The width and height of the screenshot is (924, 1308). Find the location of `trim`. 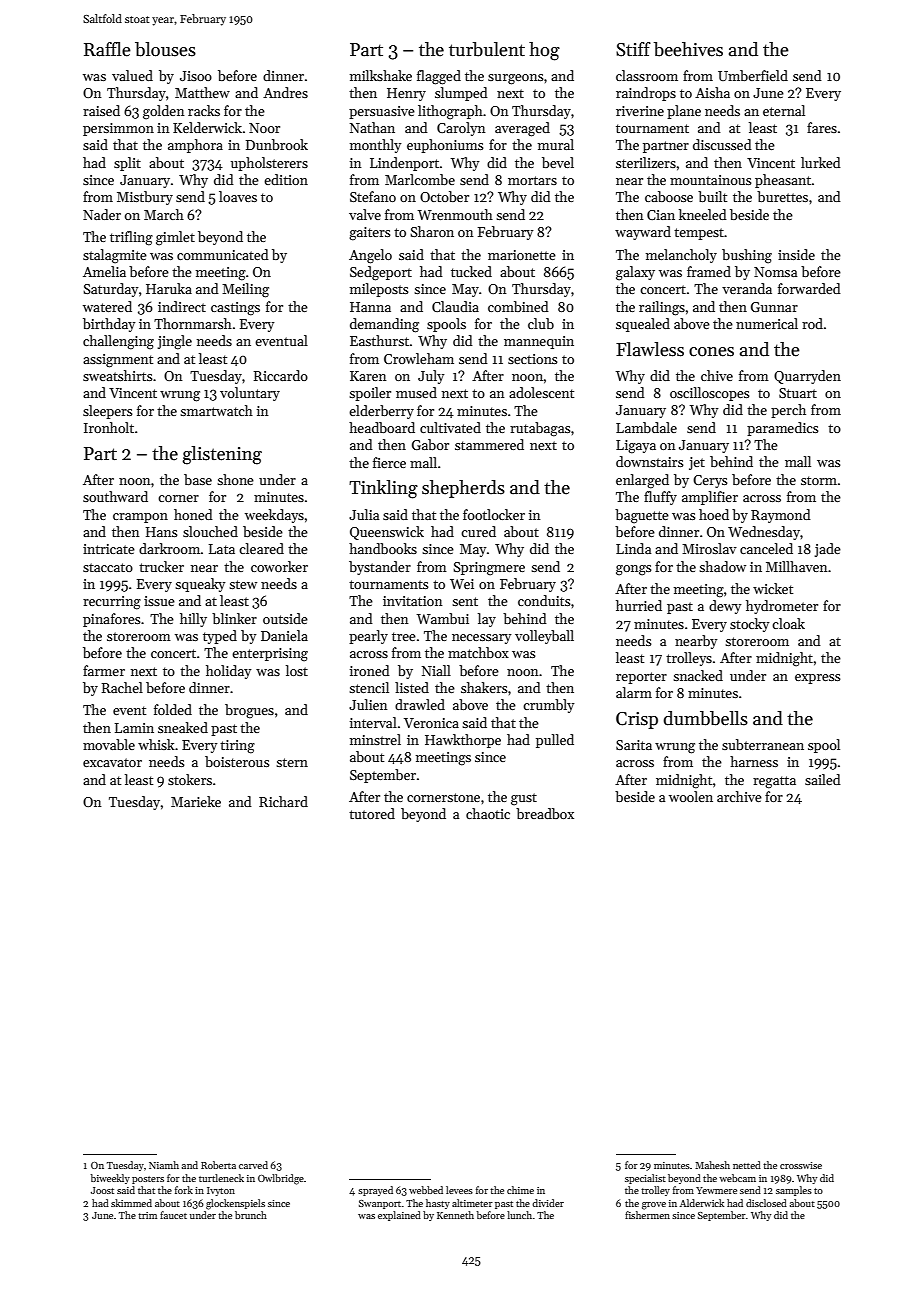

trim is located at coordinates (147, 1215).
